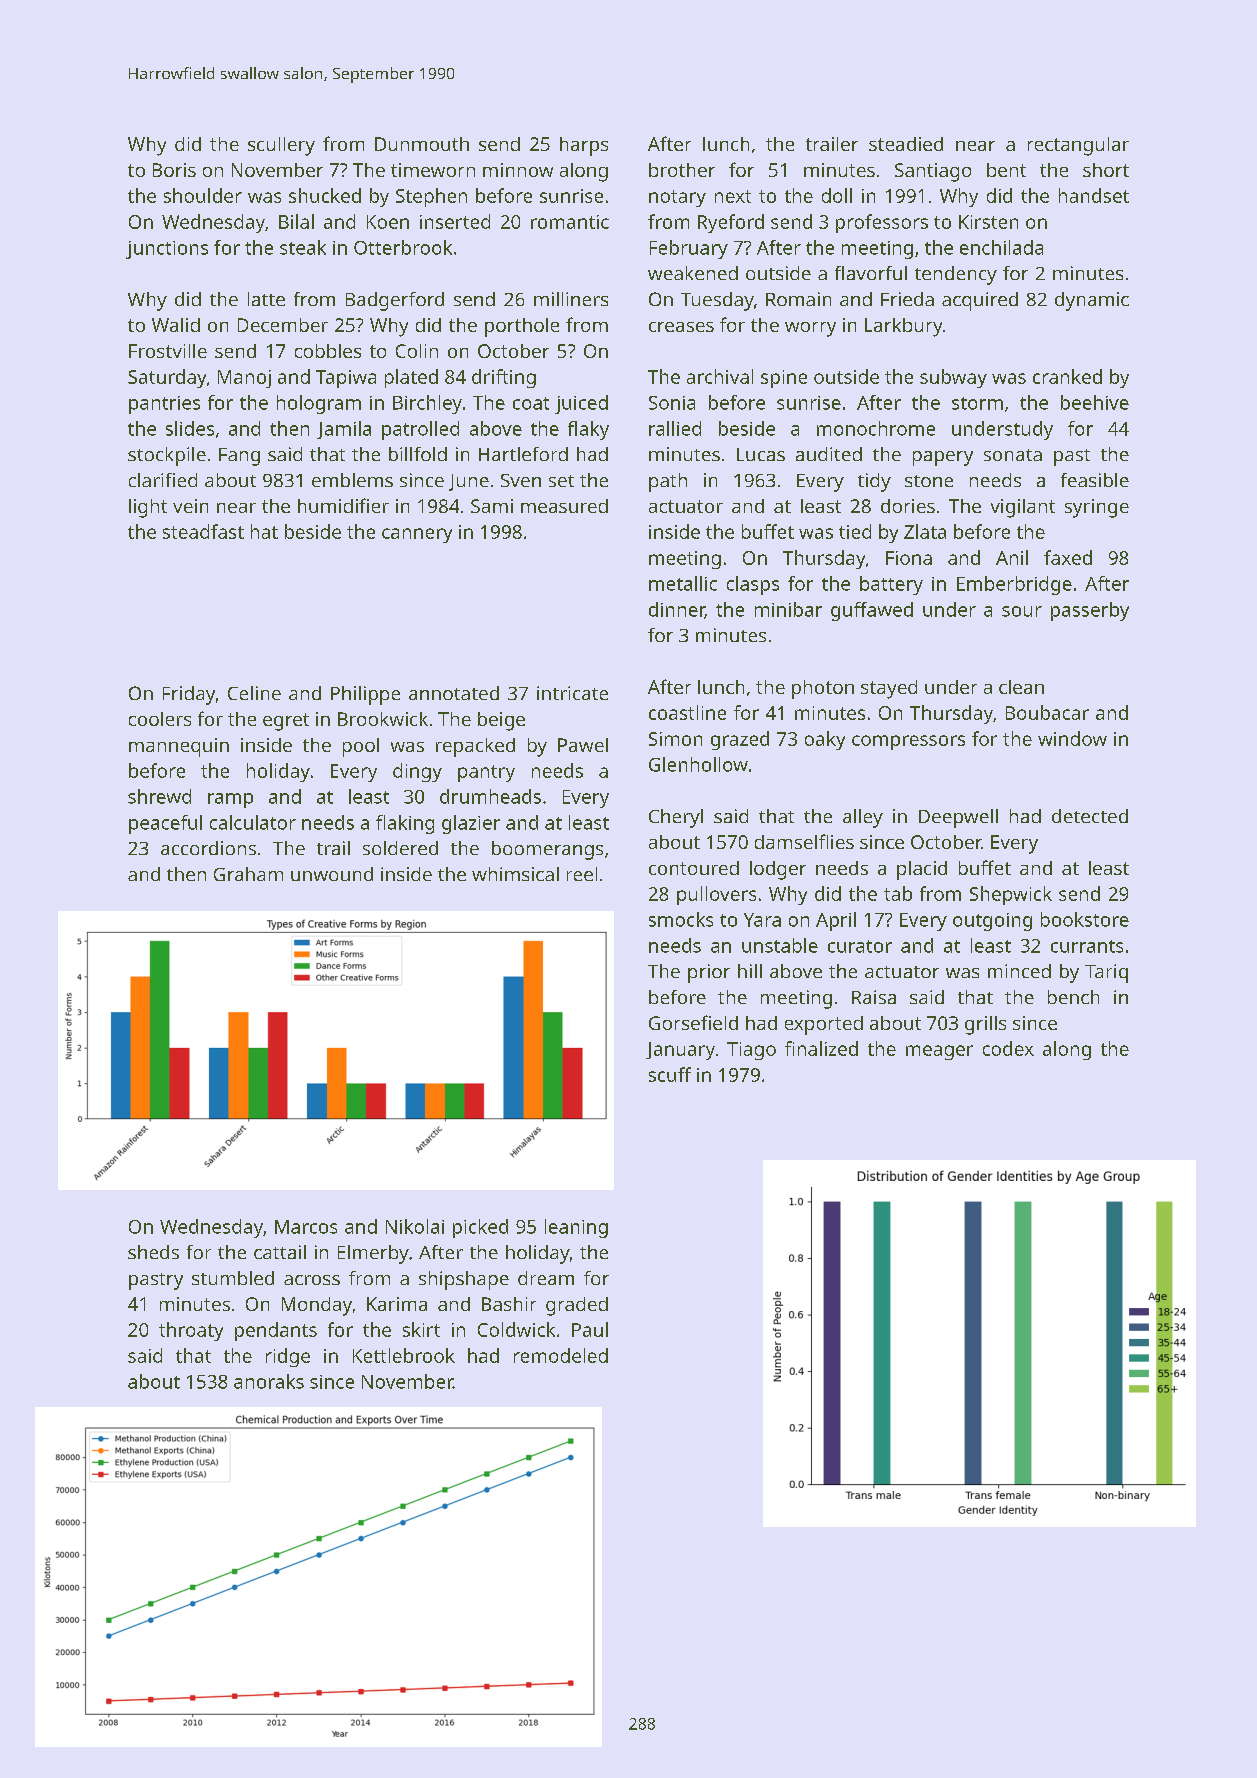 Image resolution: width=1257 pixels, height=1778 pixels. I want to click on remodeled, so click(561, 1355).
